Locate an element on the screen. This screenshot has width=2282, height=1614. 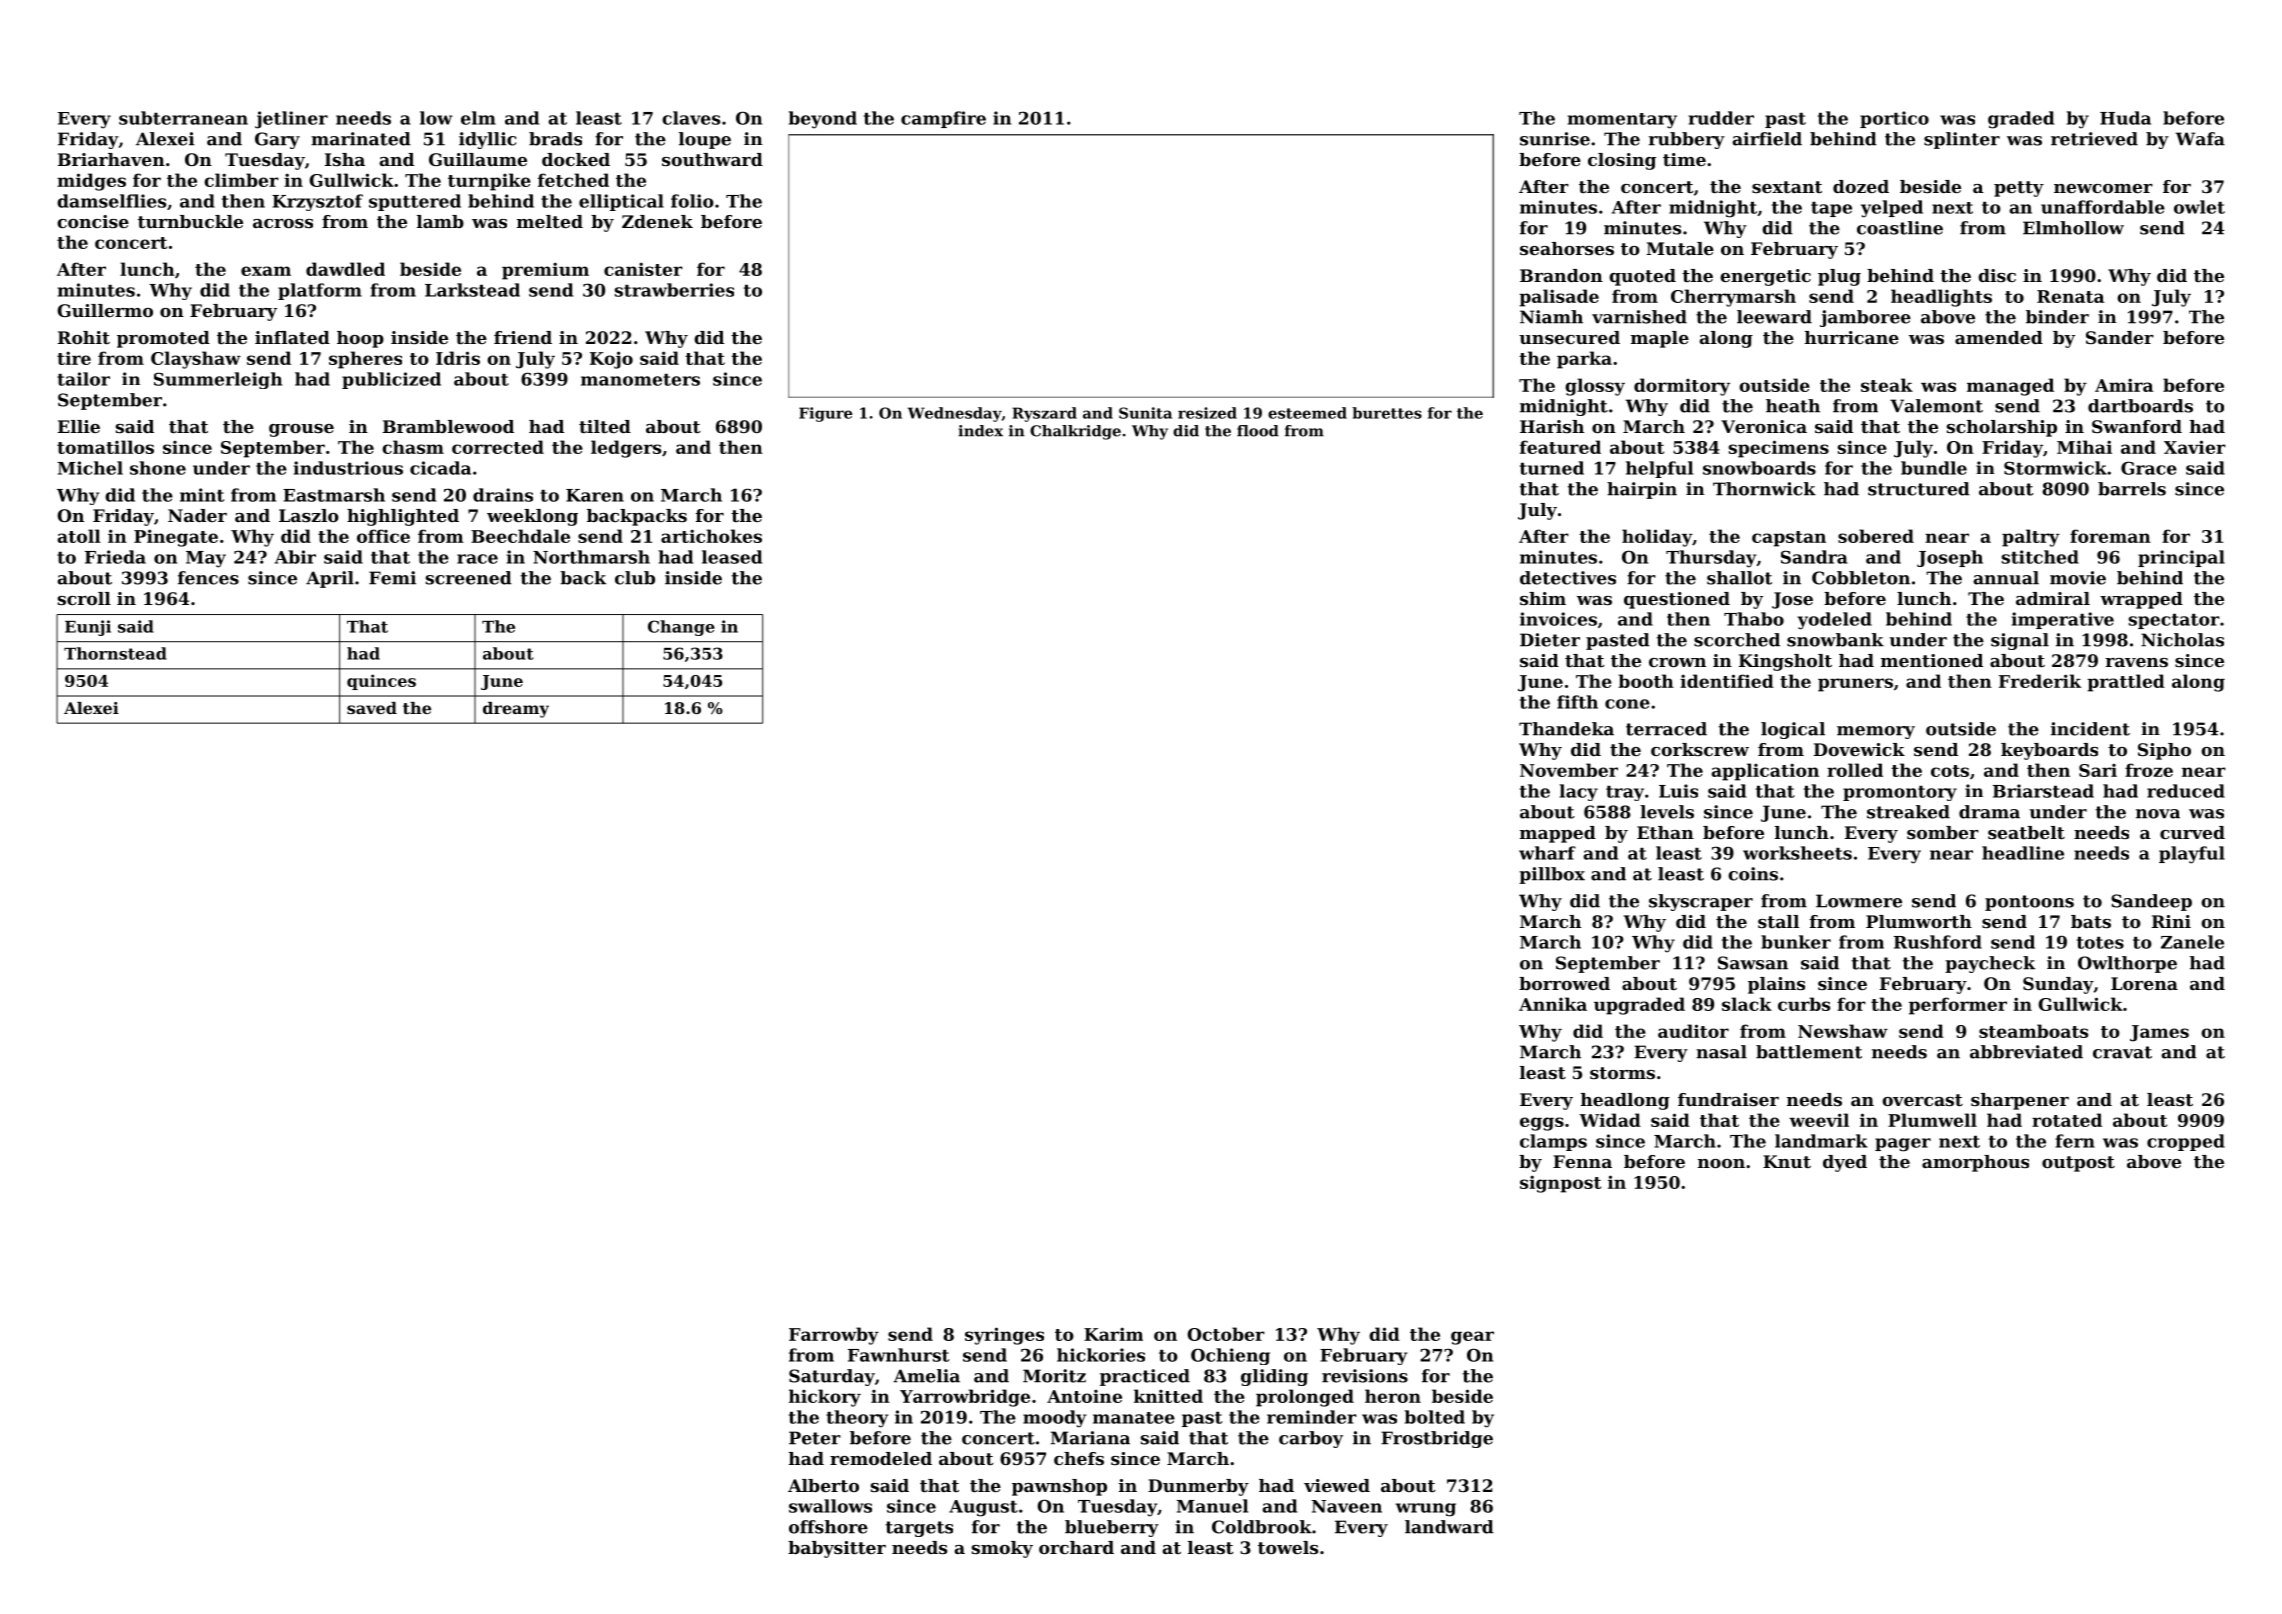
gear is located at coordinates (1472, 1338).
